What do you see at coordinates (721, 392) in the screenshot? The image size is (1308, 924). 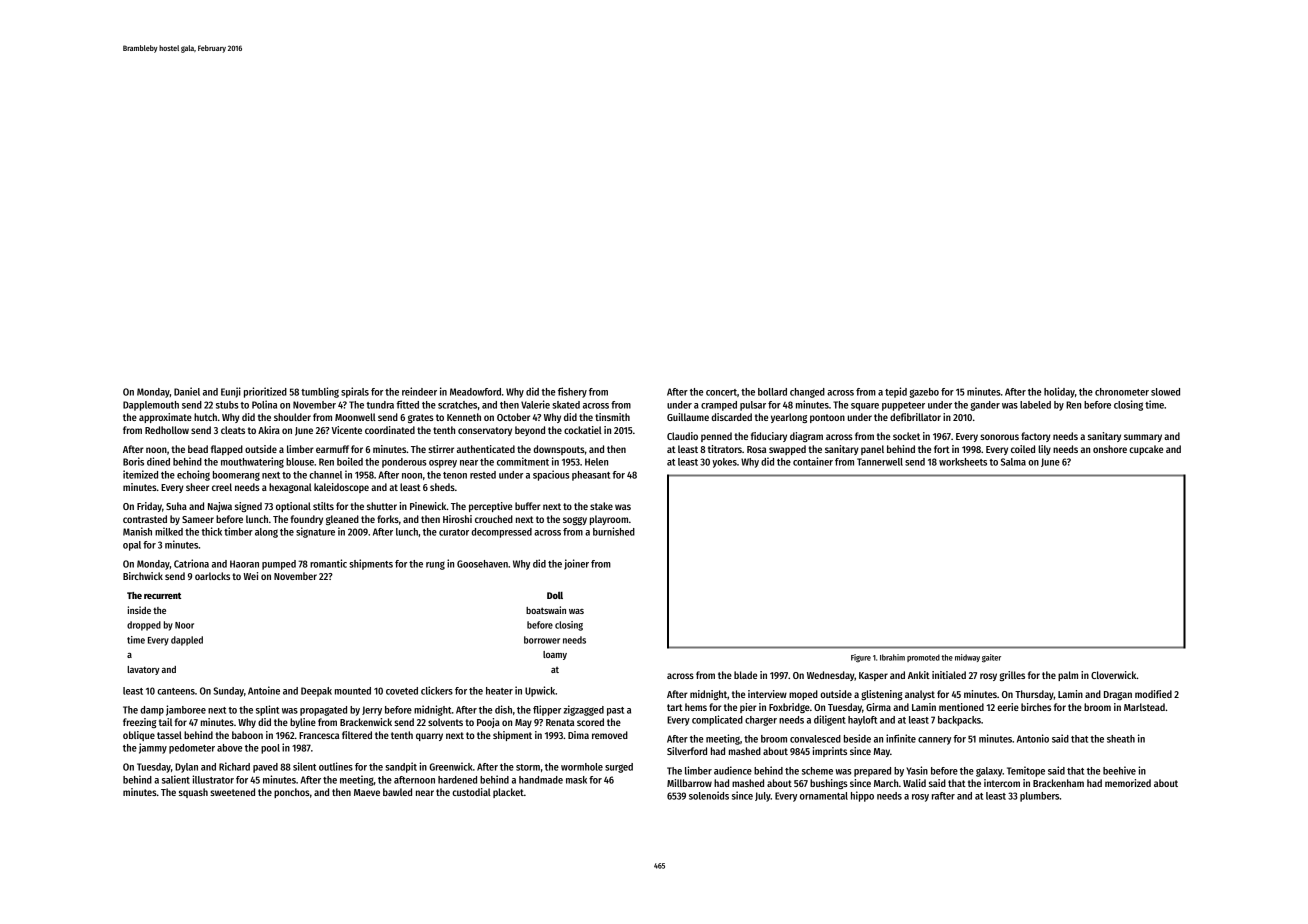 I see `concert` at bounding box center [721, 392].
